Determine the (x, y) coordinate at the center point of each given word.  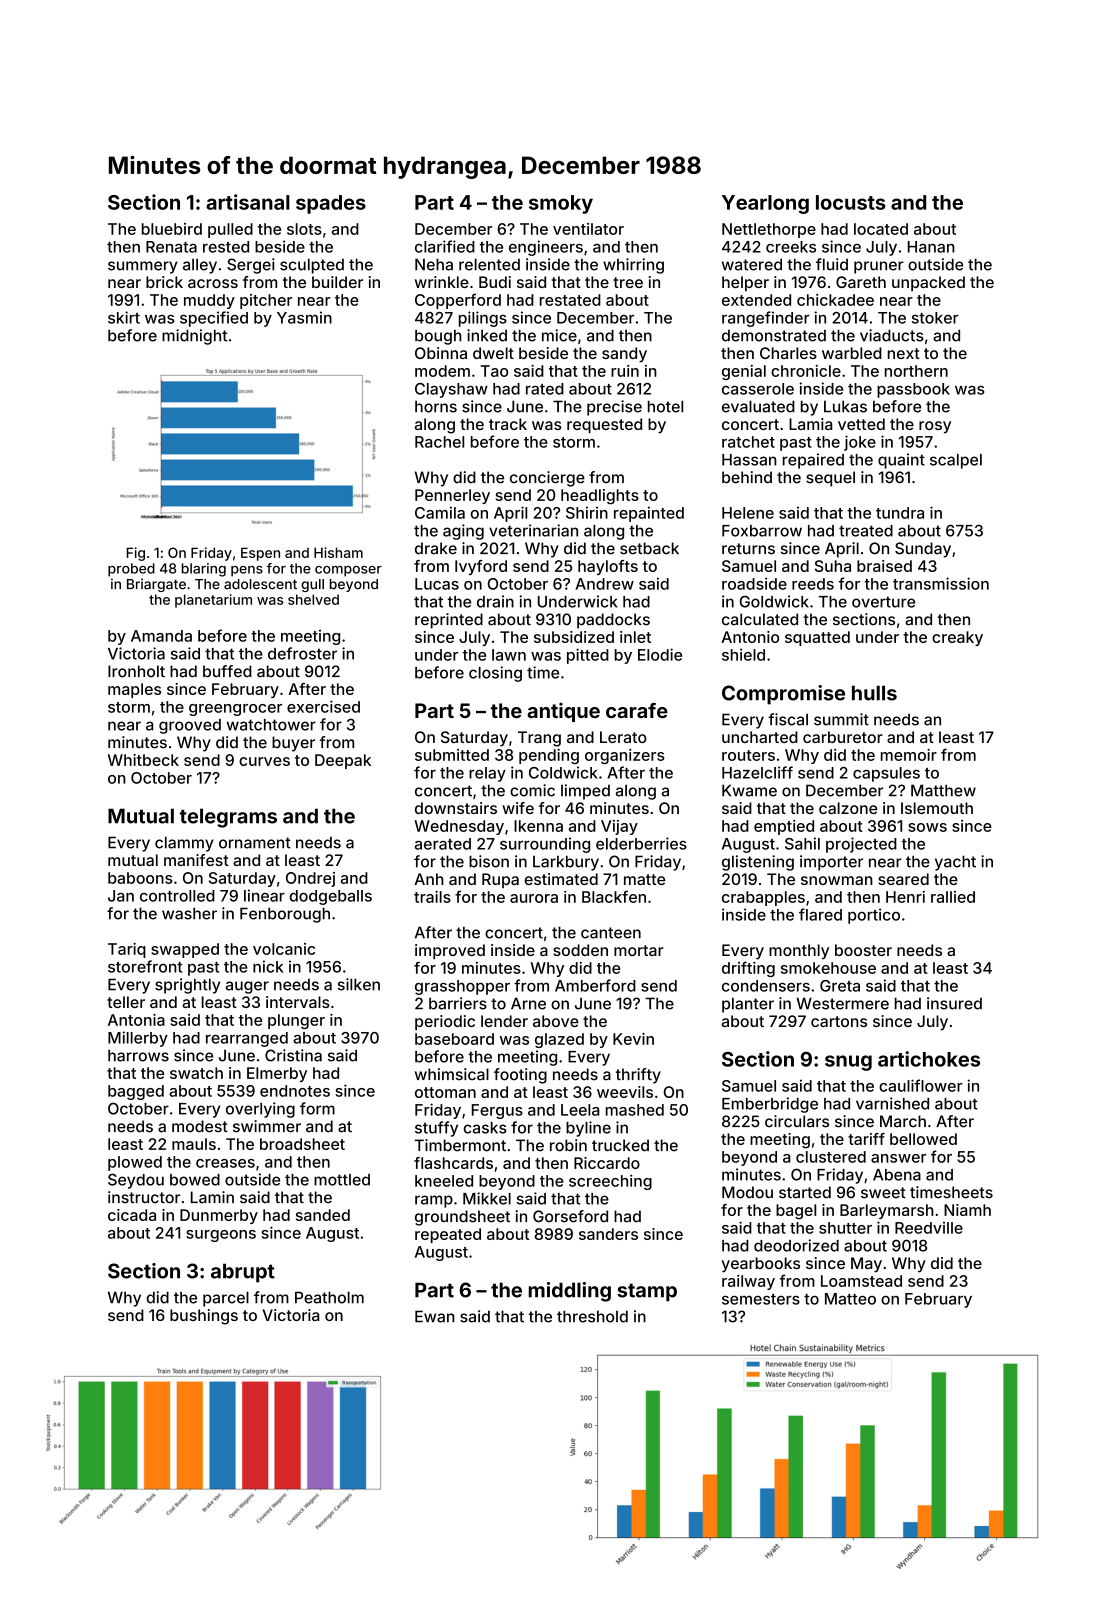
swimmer (267, 1126)
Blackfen (614, 896)
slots (304, 229)
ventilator (588, 229)
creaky (957, 638)
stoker (935, 318)
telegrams (228, 818)
